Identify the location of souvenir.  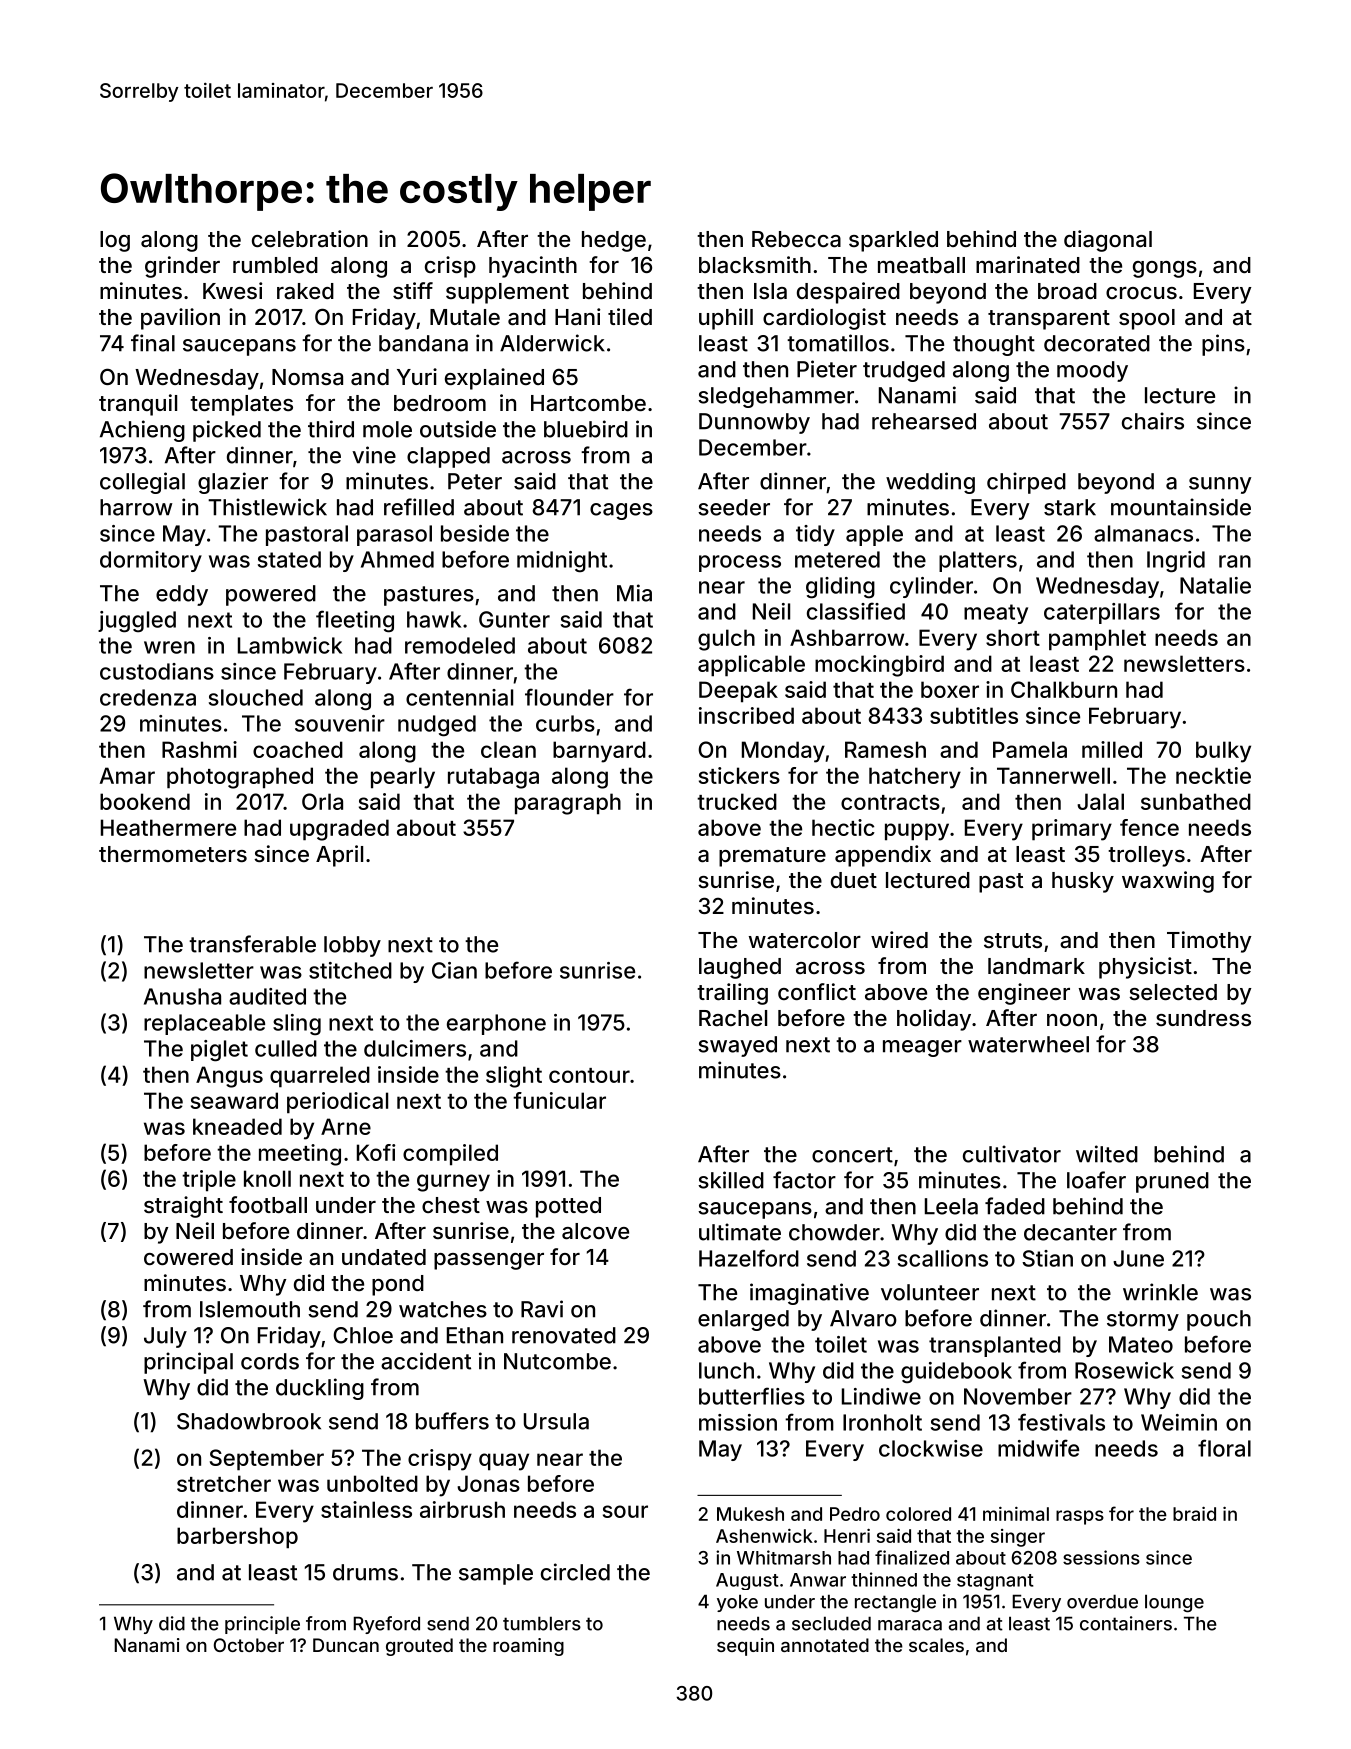
(340, 723).
